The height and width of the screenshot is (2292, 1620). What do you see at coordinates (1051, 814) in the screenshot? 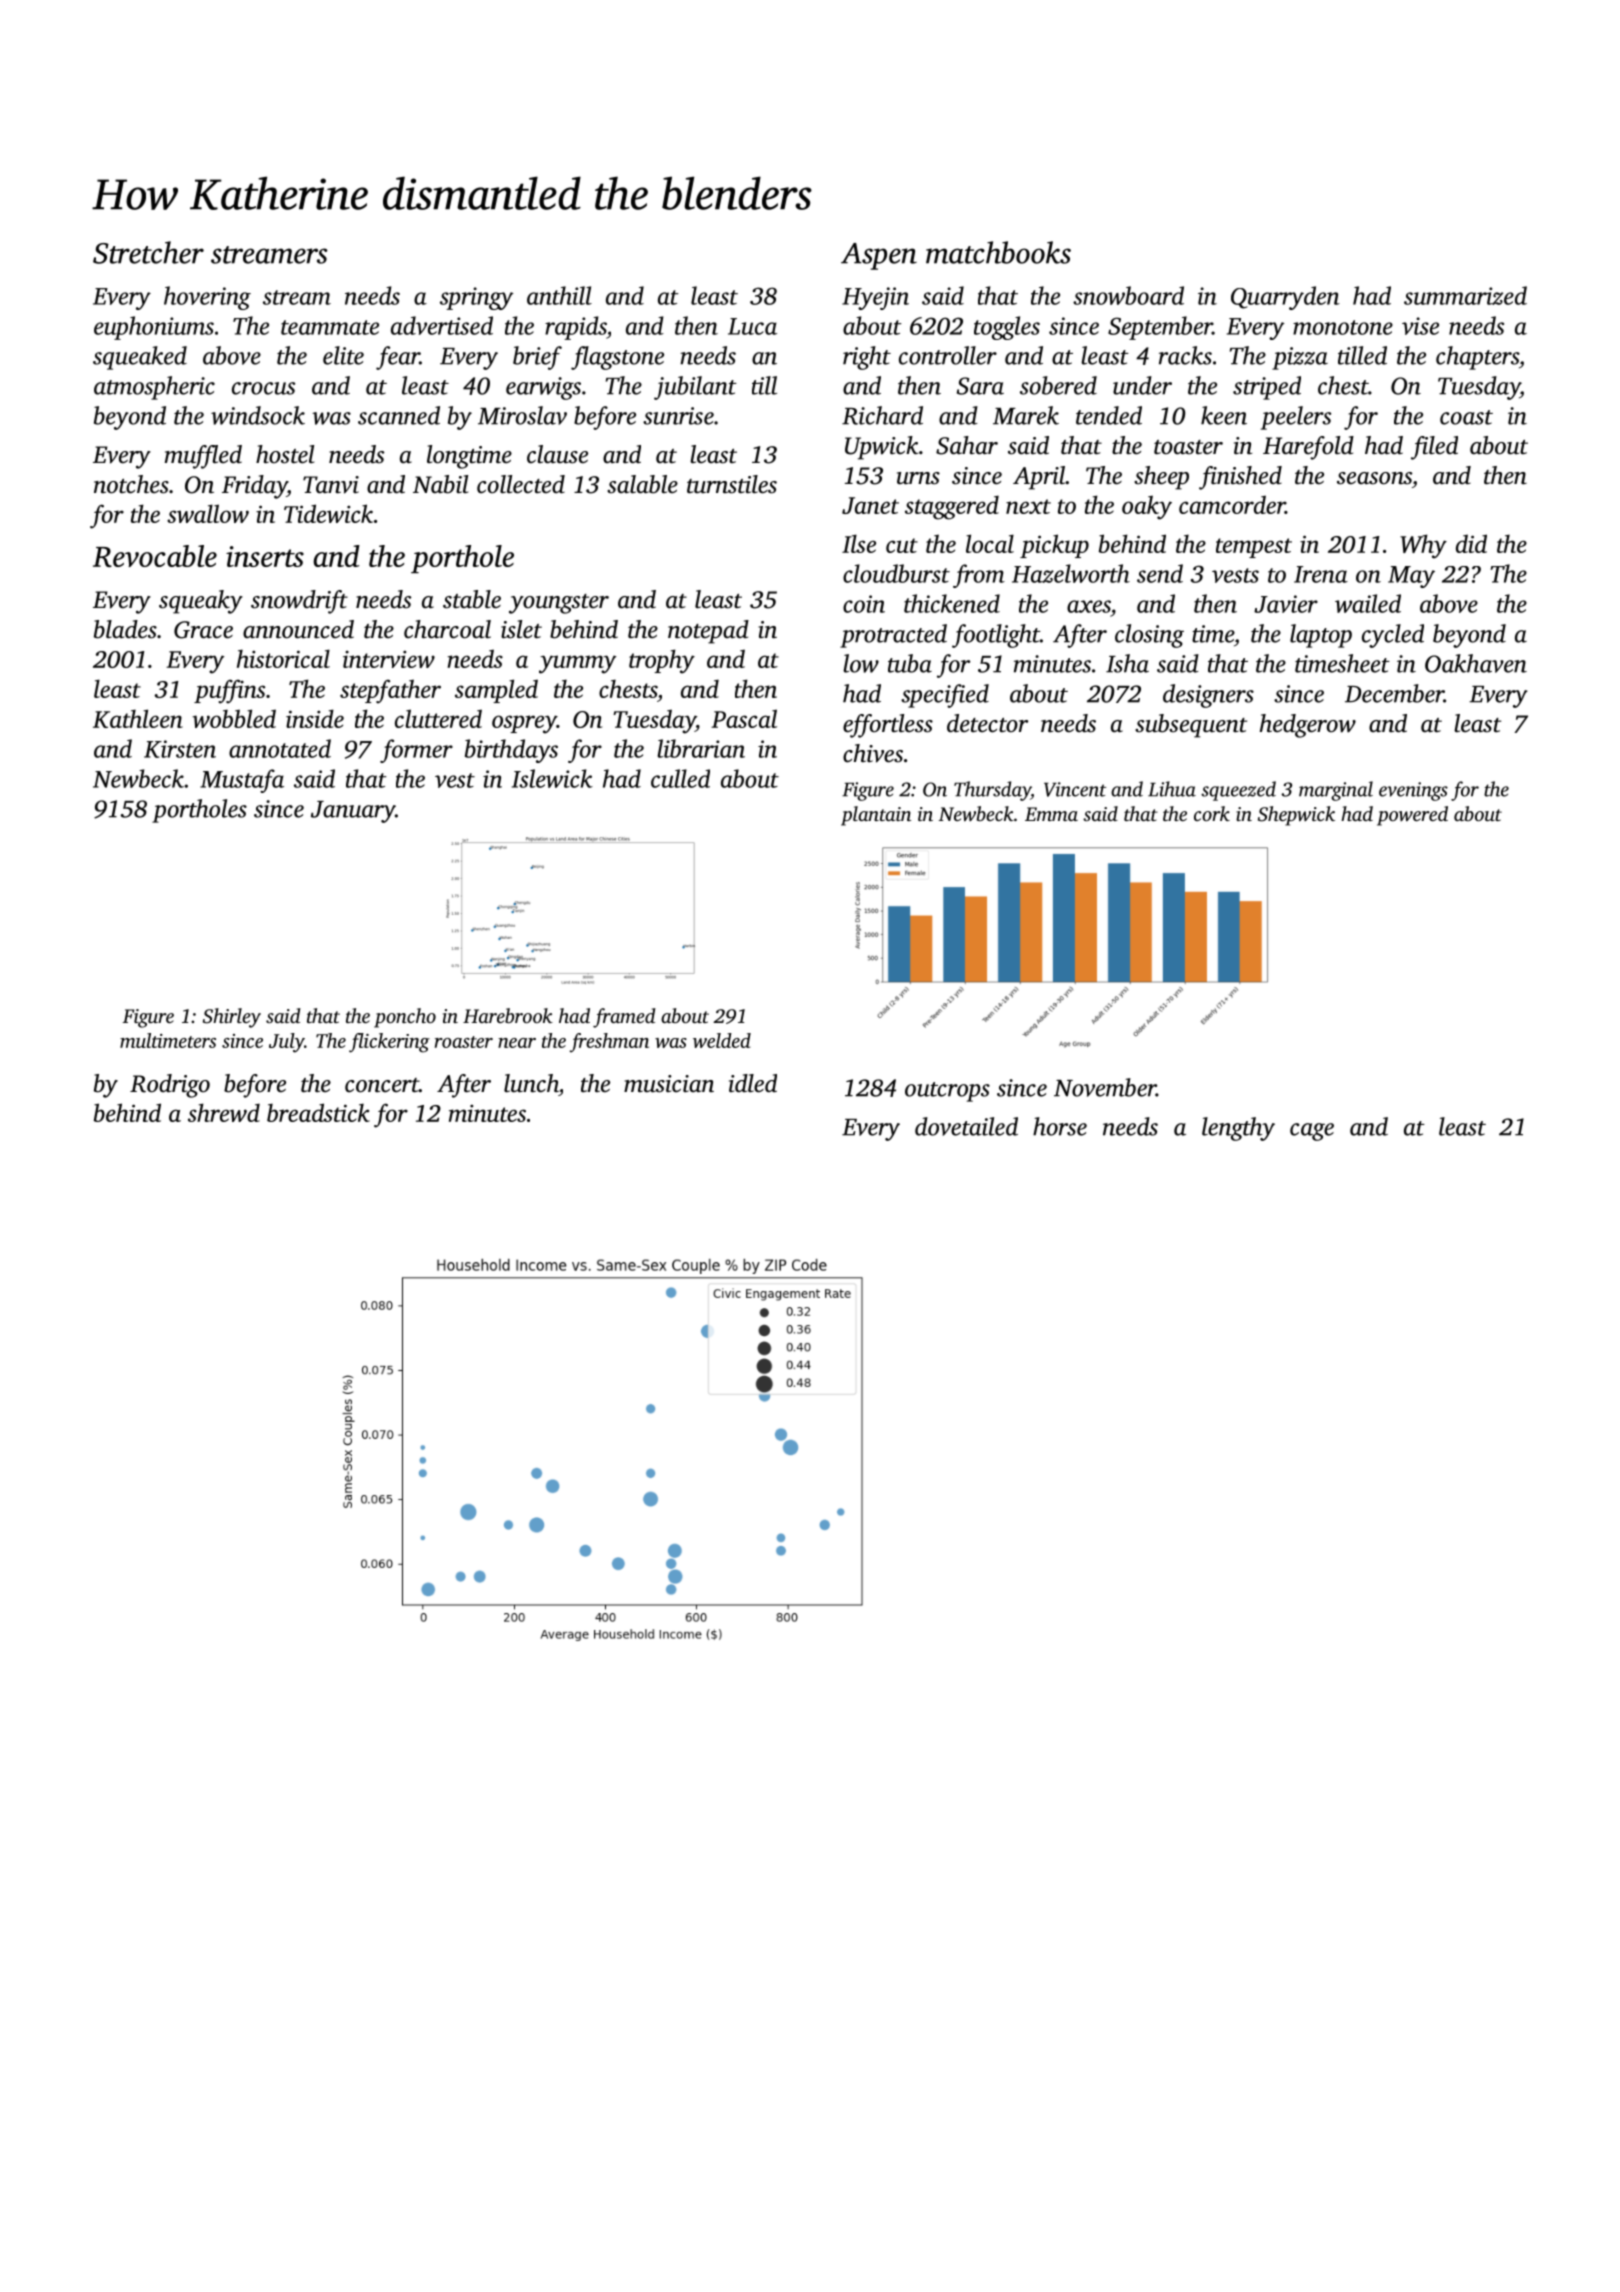
I see `Emma` at bounding box center [1051, 814].
